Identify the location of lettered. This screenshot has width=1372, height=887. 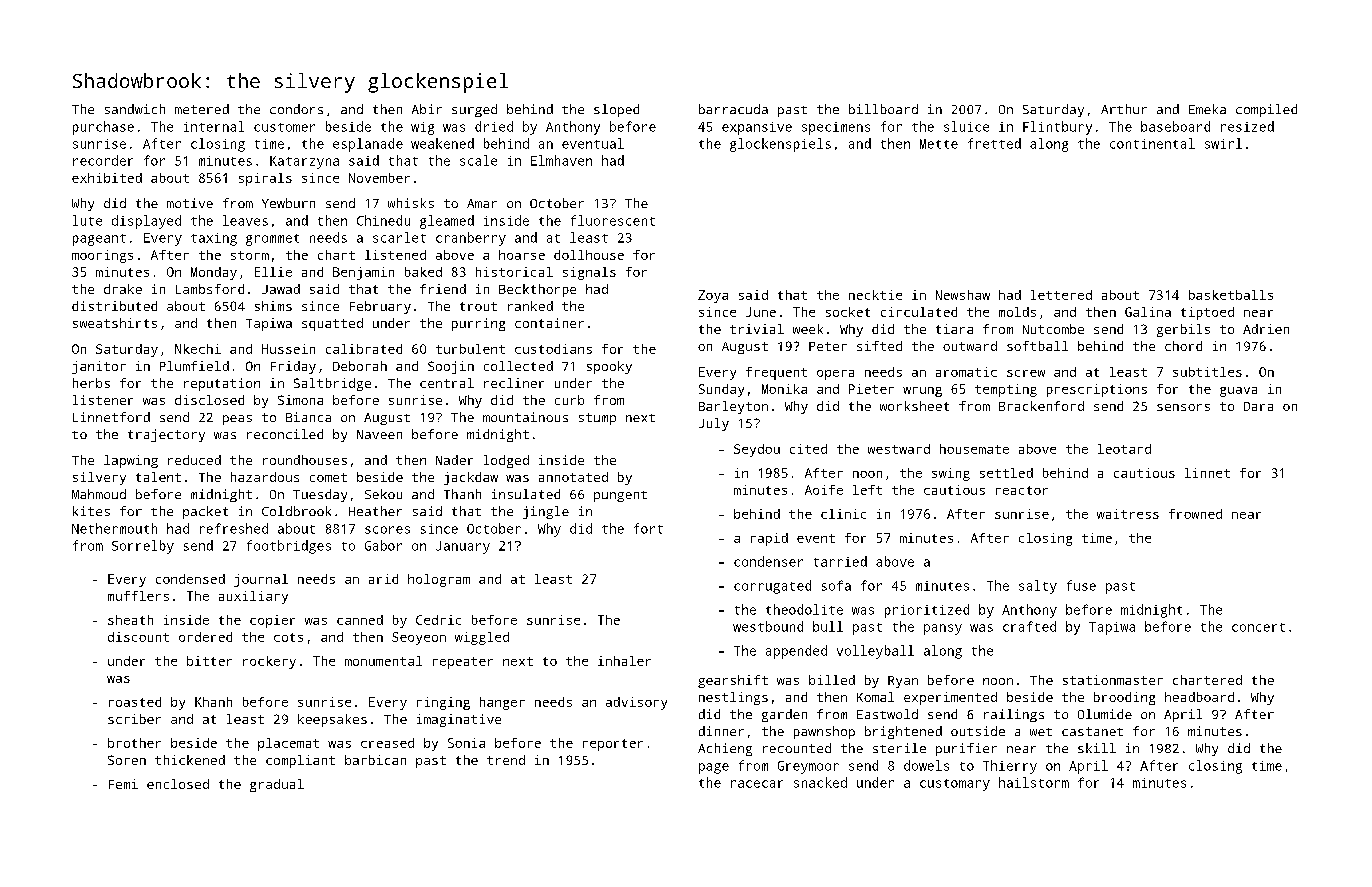
(1061, 295).
